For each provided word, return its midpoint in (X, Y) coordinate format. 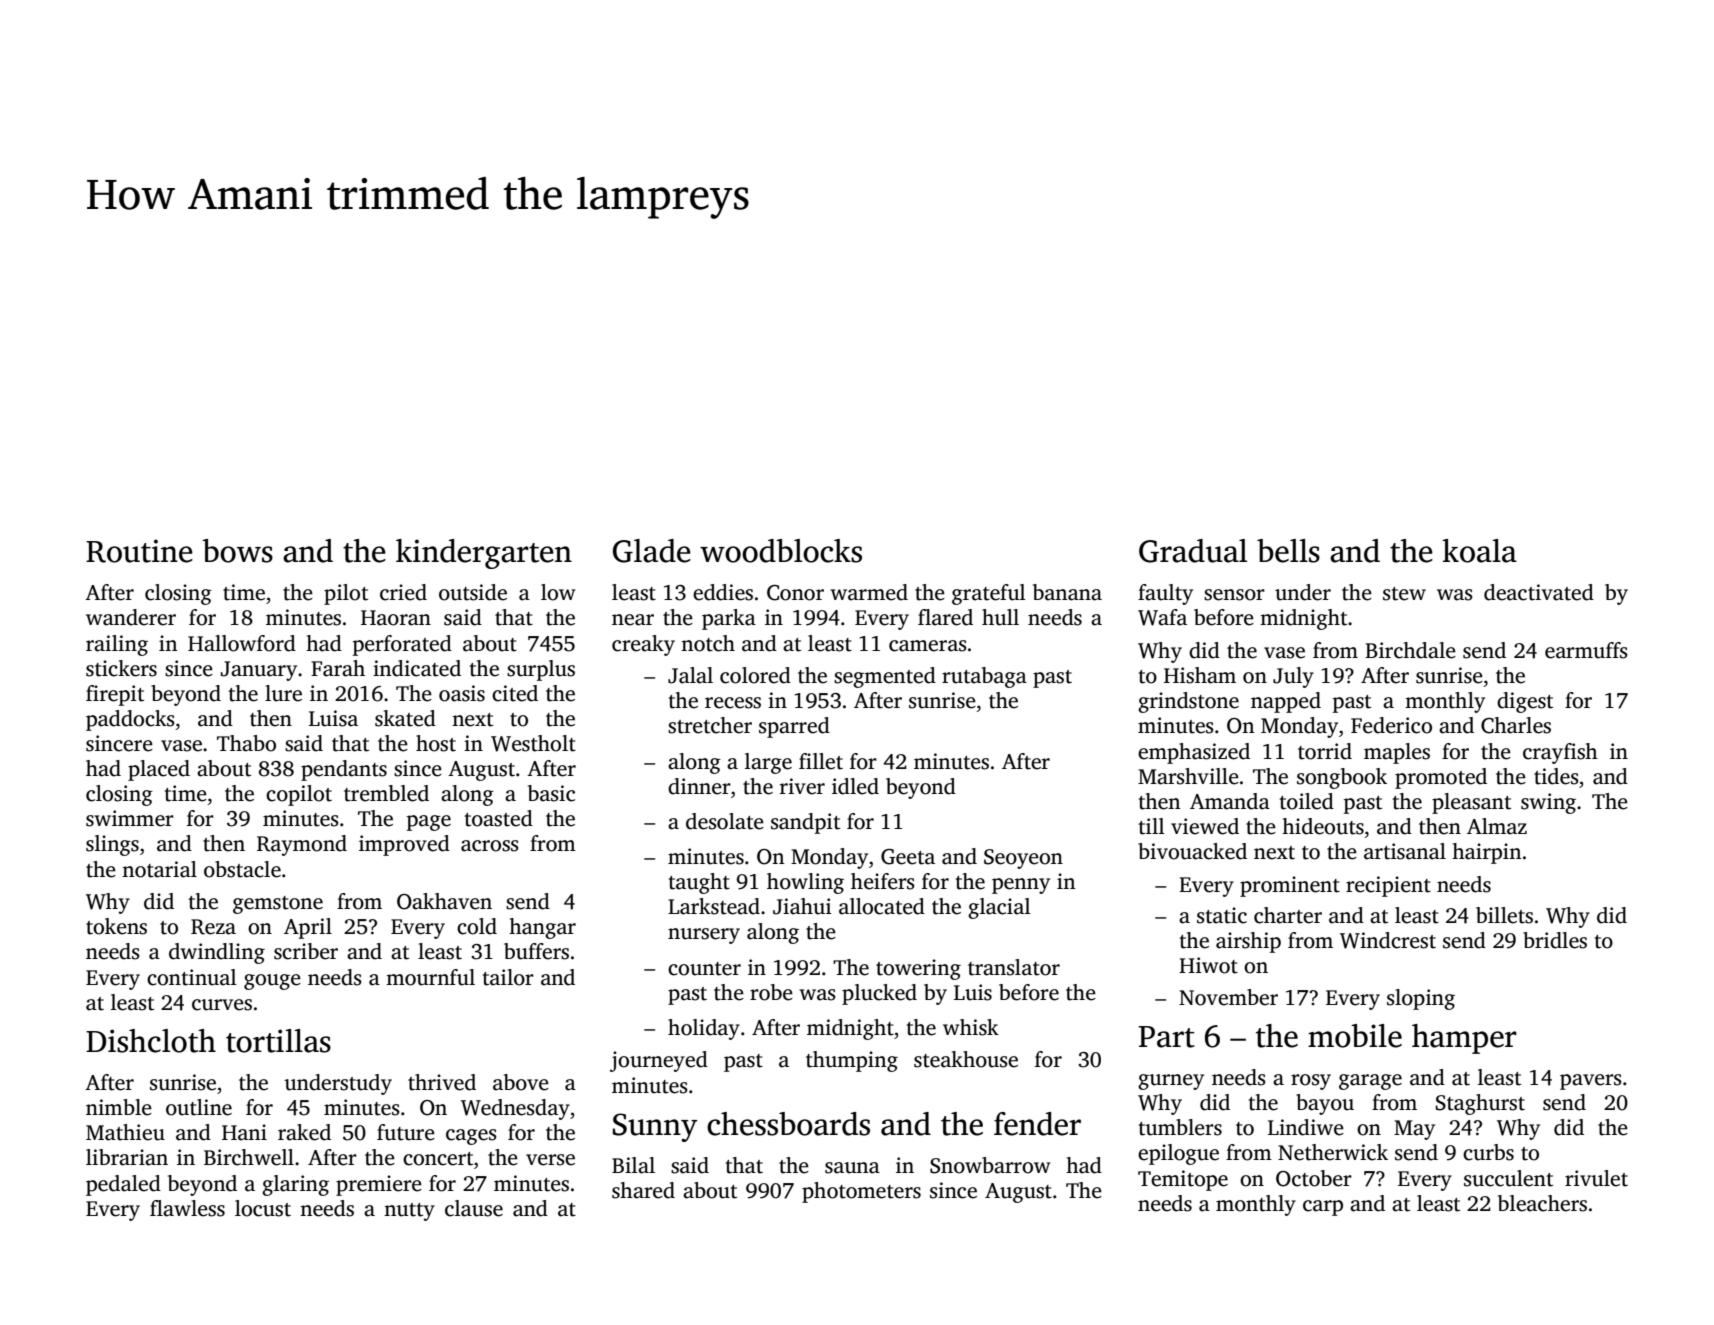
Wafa (1162, 617)
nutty (409, 1212)
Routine (139, 551)
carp (1323, 1208)
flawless (187, 1208)
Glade (652, 551)
